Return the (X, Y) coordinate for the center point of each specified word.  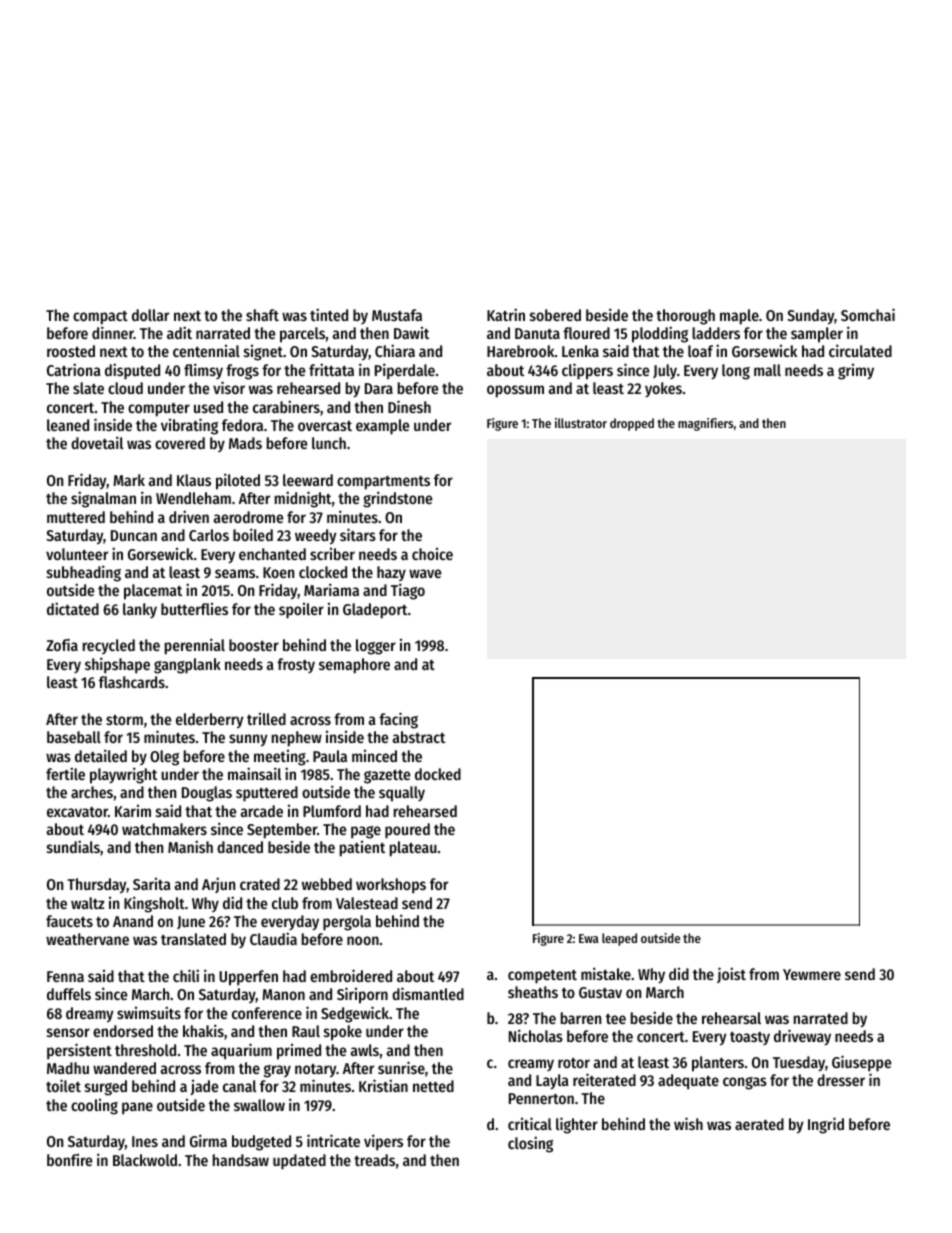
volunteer (77, 554)
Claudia (273, 938)
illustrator (581, 423)
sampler (817, 335)
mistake (606, 973)
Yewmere (812, 974)
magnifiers (705, 424)
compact (100, 318)
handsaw (241, 1160)
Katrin (506, 314)
